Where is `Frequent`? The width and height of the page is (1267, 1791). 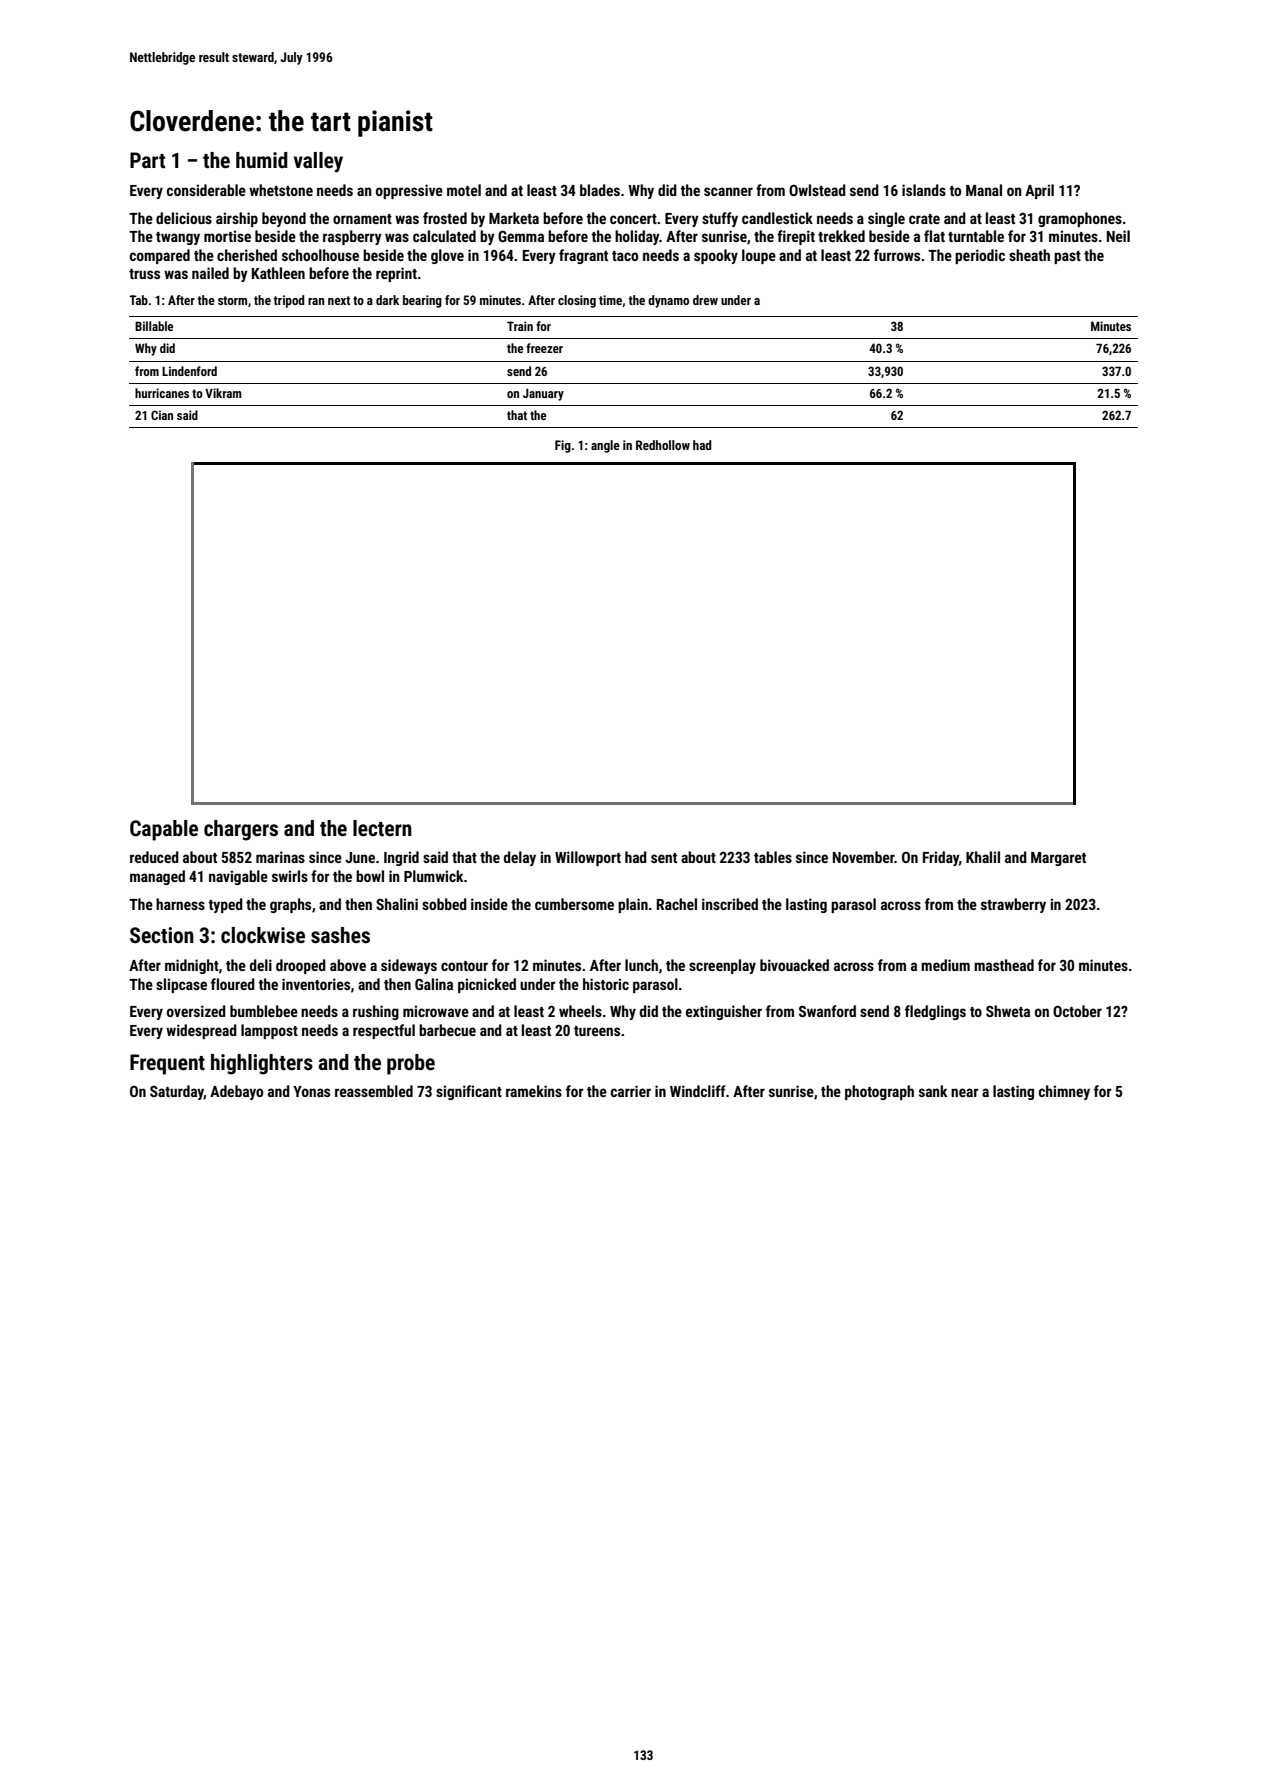 Frequent is located at coordinates (167, 1064).
